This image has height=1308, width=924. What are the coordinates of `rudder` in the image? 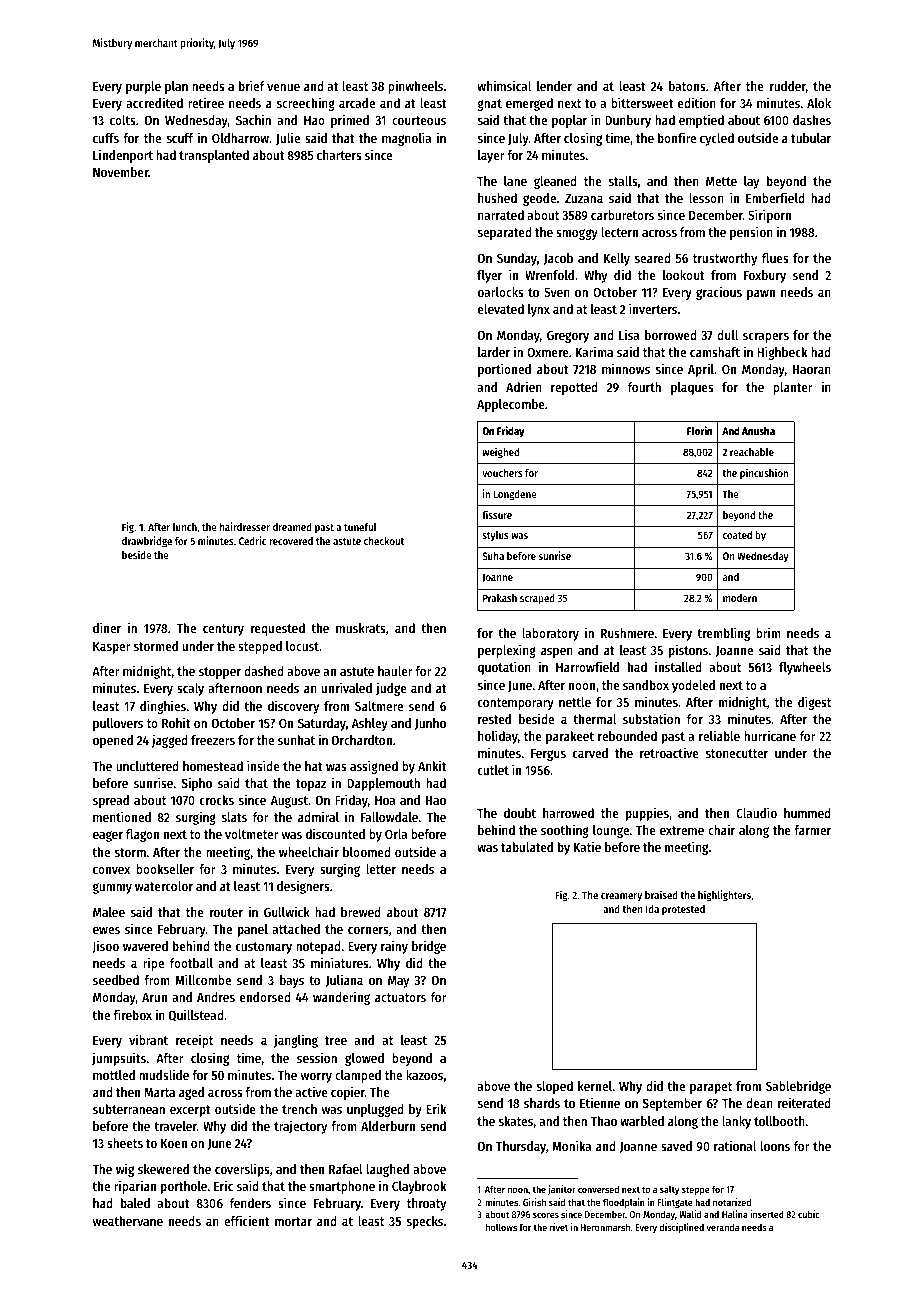 It's located at (788, 86).
